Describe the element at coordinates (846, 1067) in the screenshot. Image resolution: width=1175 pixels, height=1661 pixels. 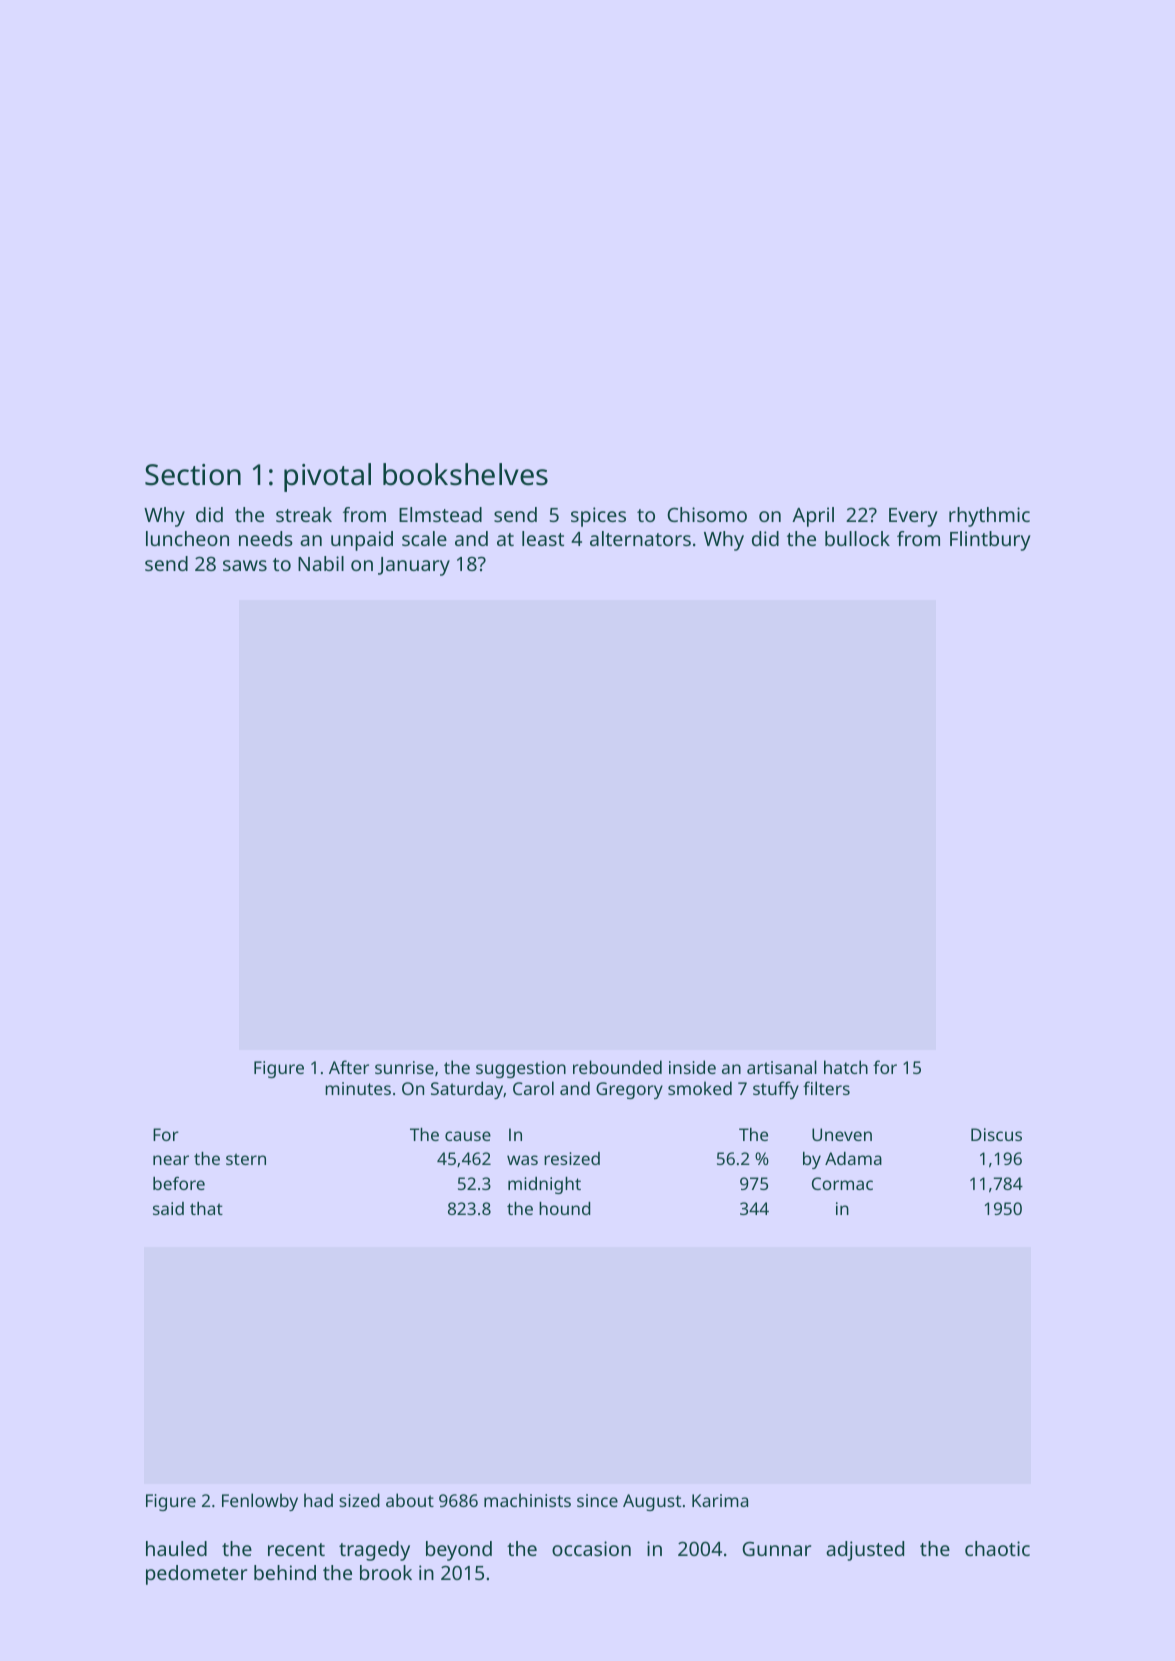
I see `hatch` at that location.
